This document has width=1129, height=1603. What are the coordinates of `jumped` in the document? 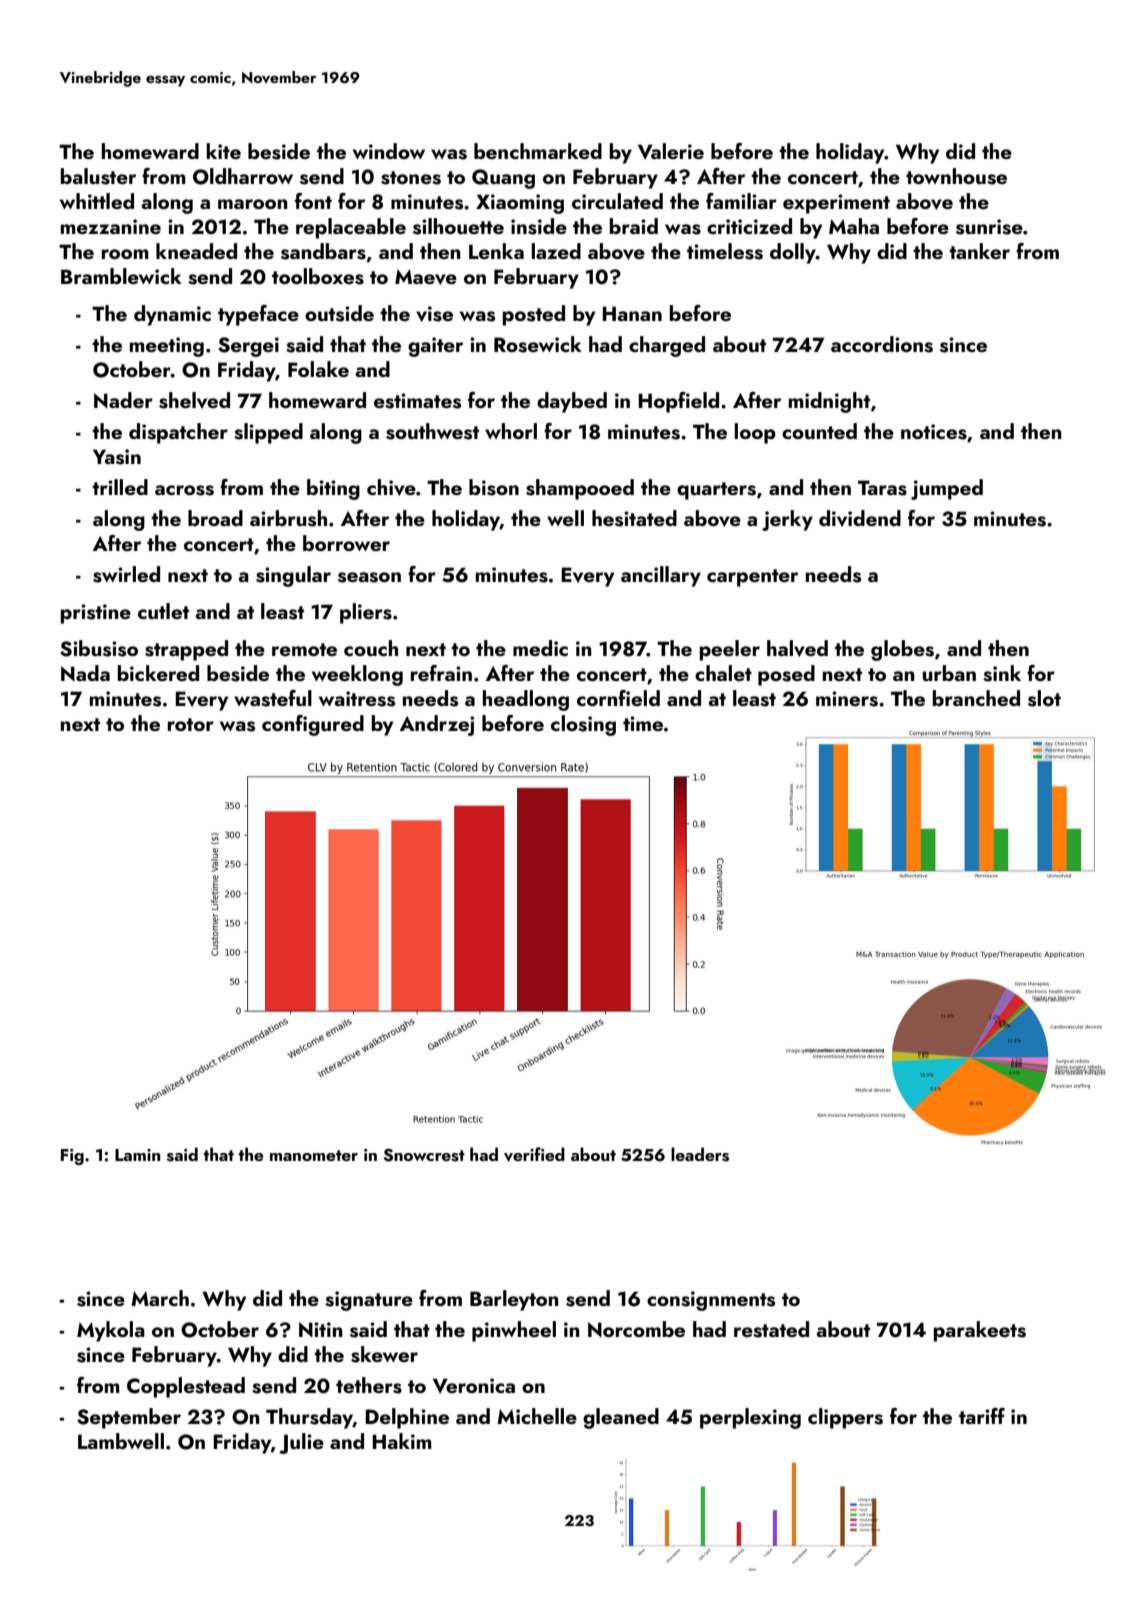 It's located at (947, 489).
